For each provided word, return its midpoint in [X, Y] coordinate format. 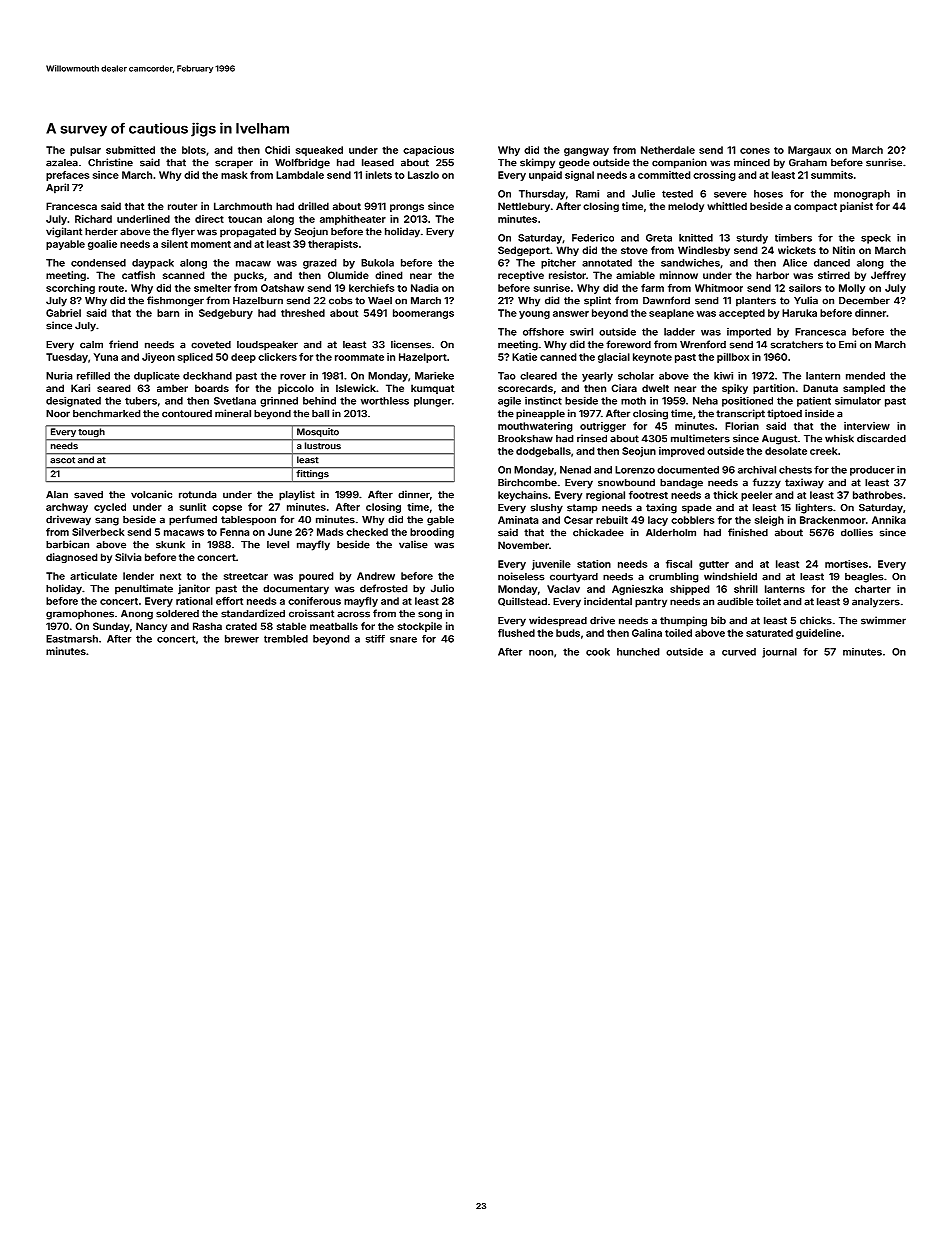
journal [779, 653]
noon [541, 653]
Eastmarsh [72, 639]
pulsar [85, 151]
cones [755, 151]
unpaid [545, 176]
